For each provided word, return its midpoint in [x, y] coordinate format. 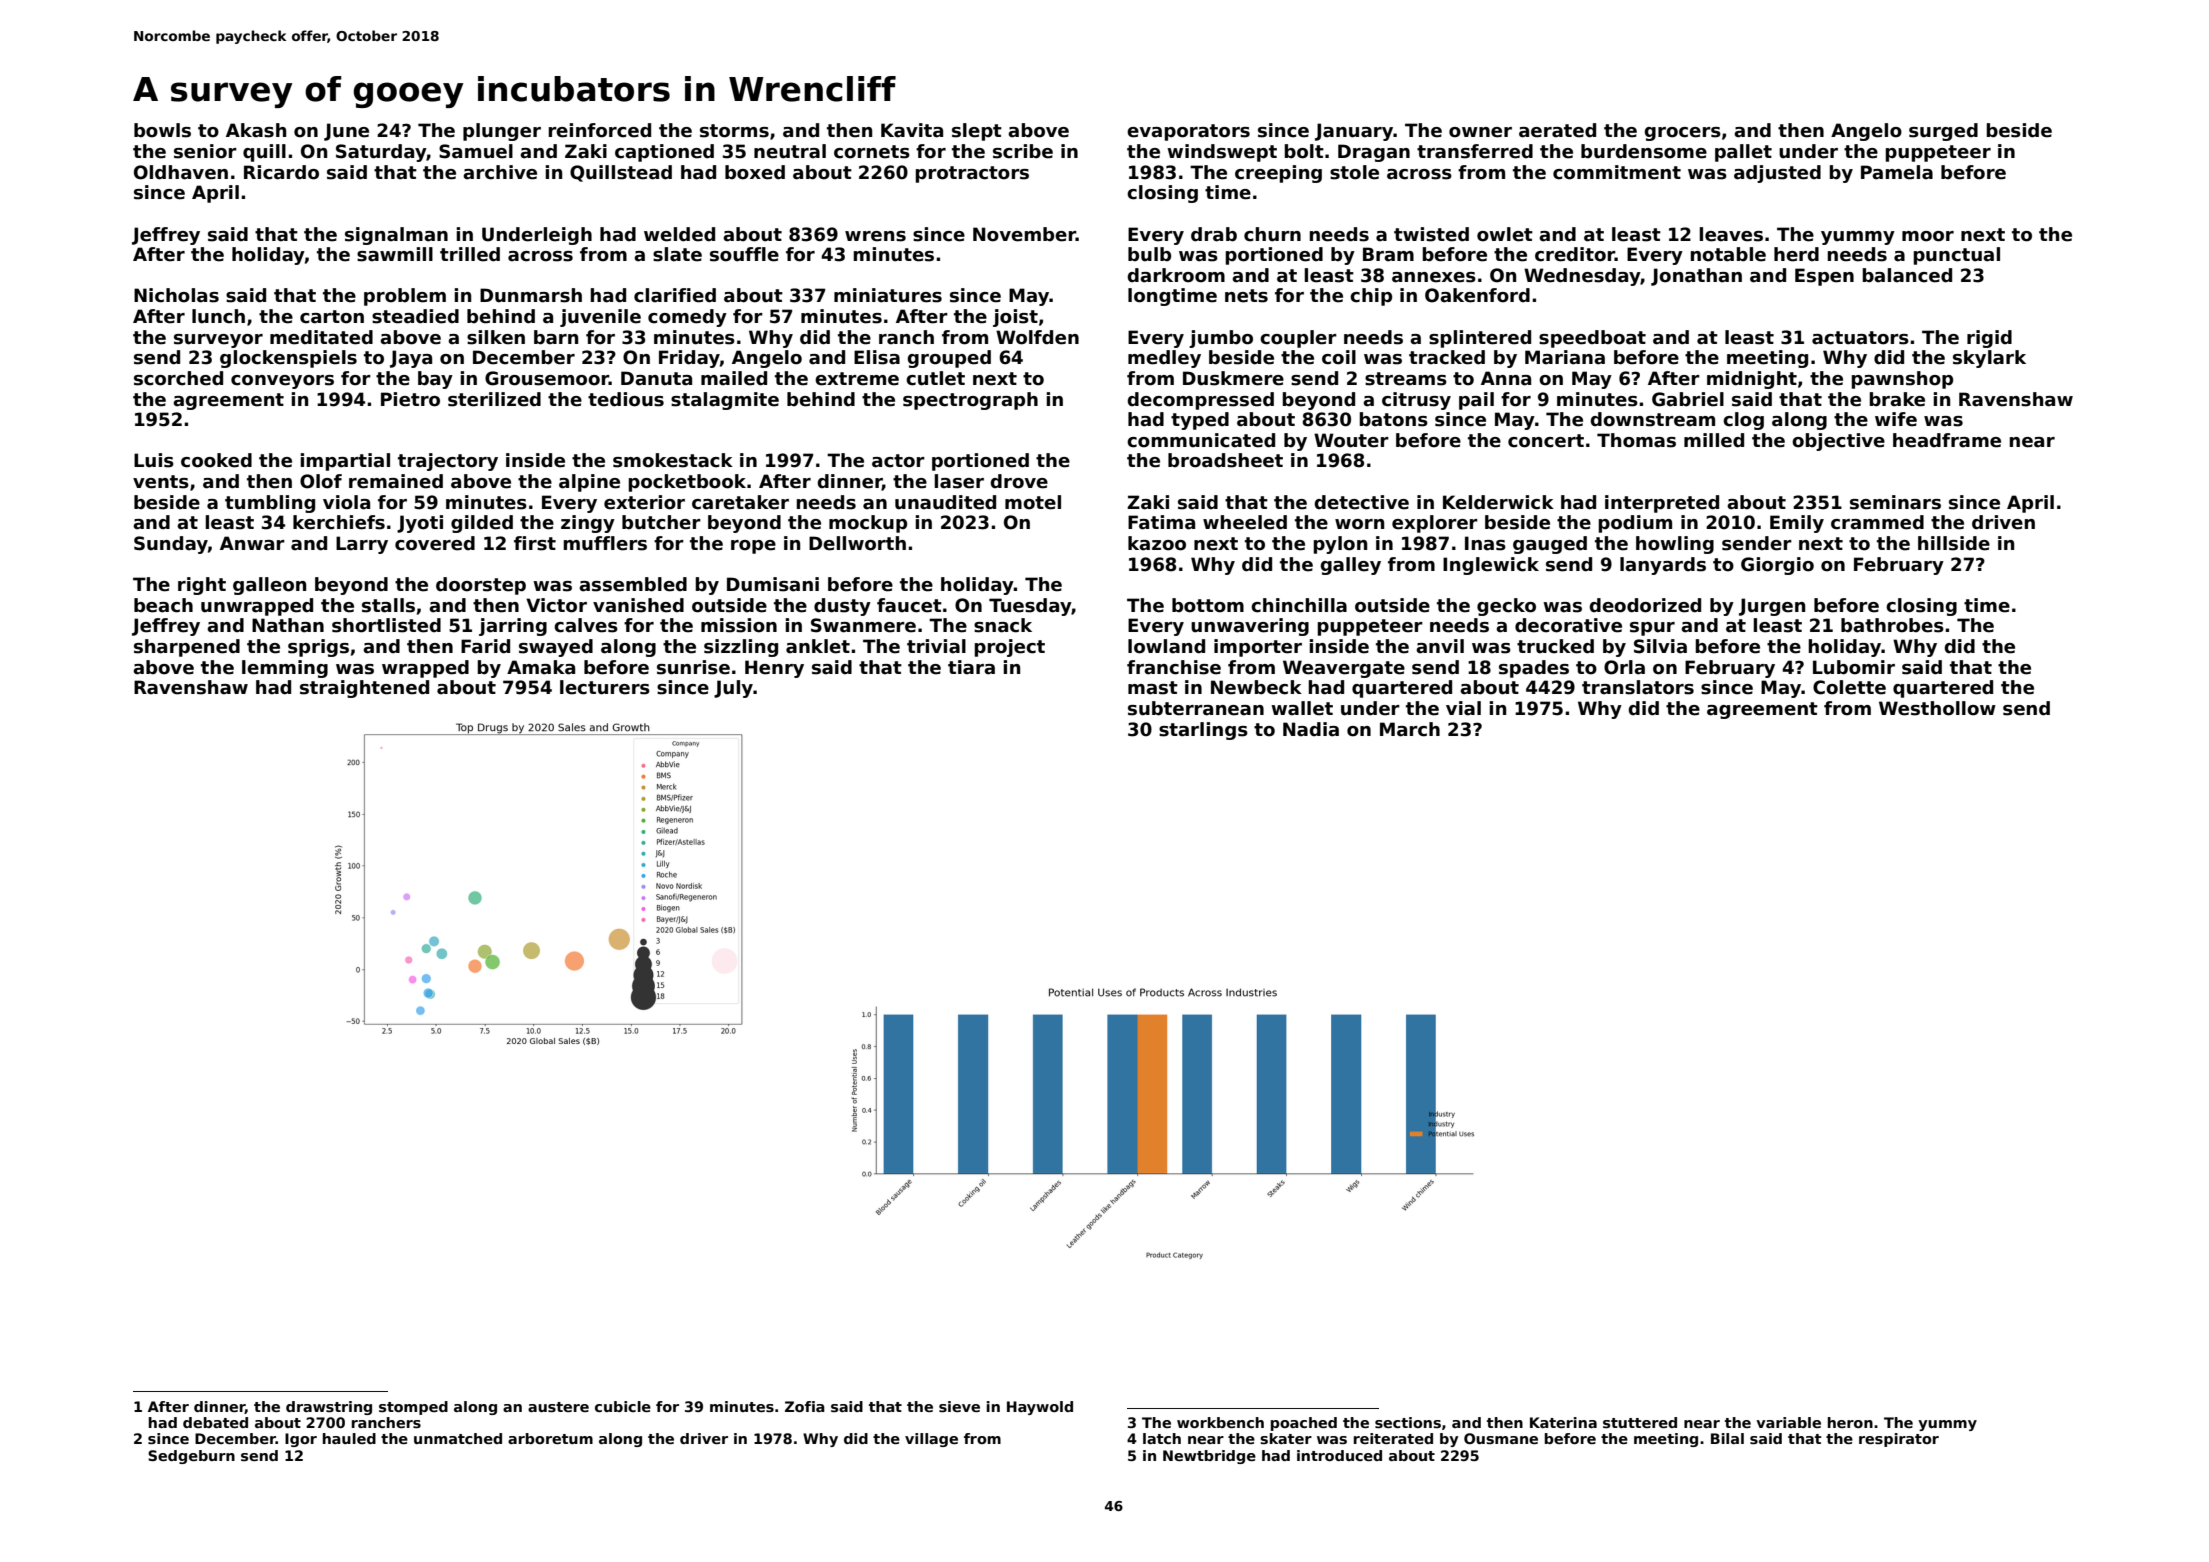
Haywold [1040, 1408]
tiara [971, 667]
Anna [1506, 378]
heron [1850, 1422]
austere [558, 1407]
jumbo [1221, 339]
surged [1943, 132]
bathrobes [1892, 625]
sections [1408, 1422]
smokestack [673, 460]
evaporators [1188, 132]
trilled [470, 254]
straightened [364, 689]
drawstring [329, 1408]
